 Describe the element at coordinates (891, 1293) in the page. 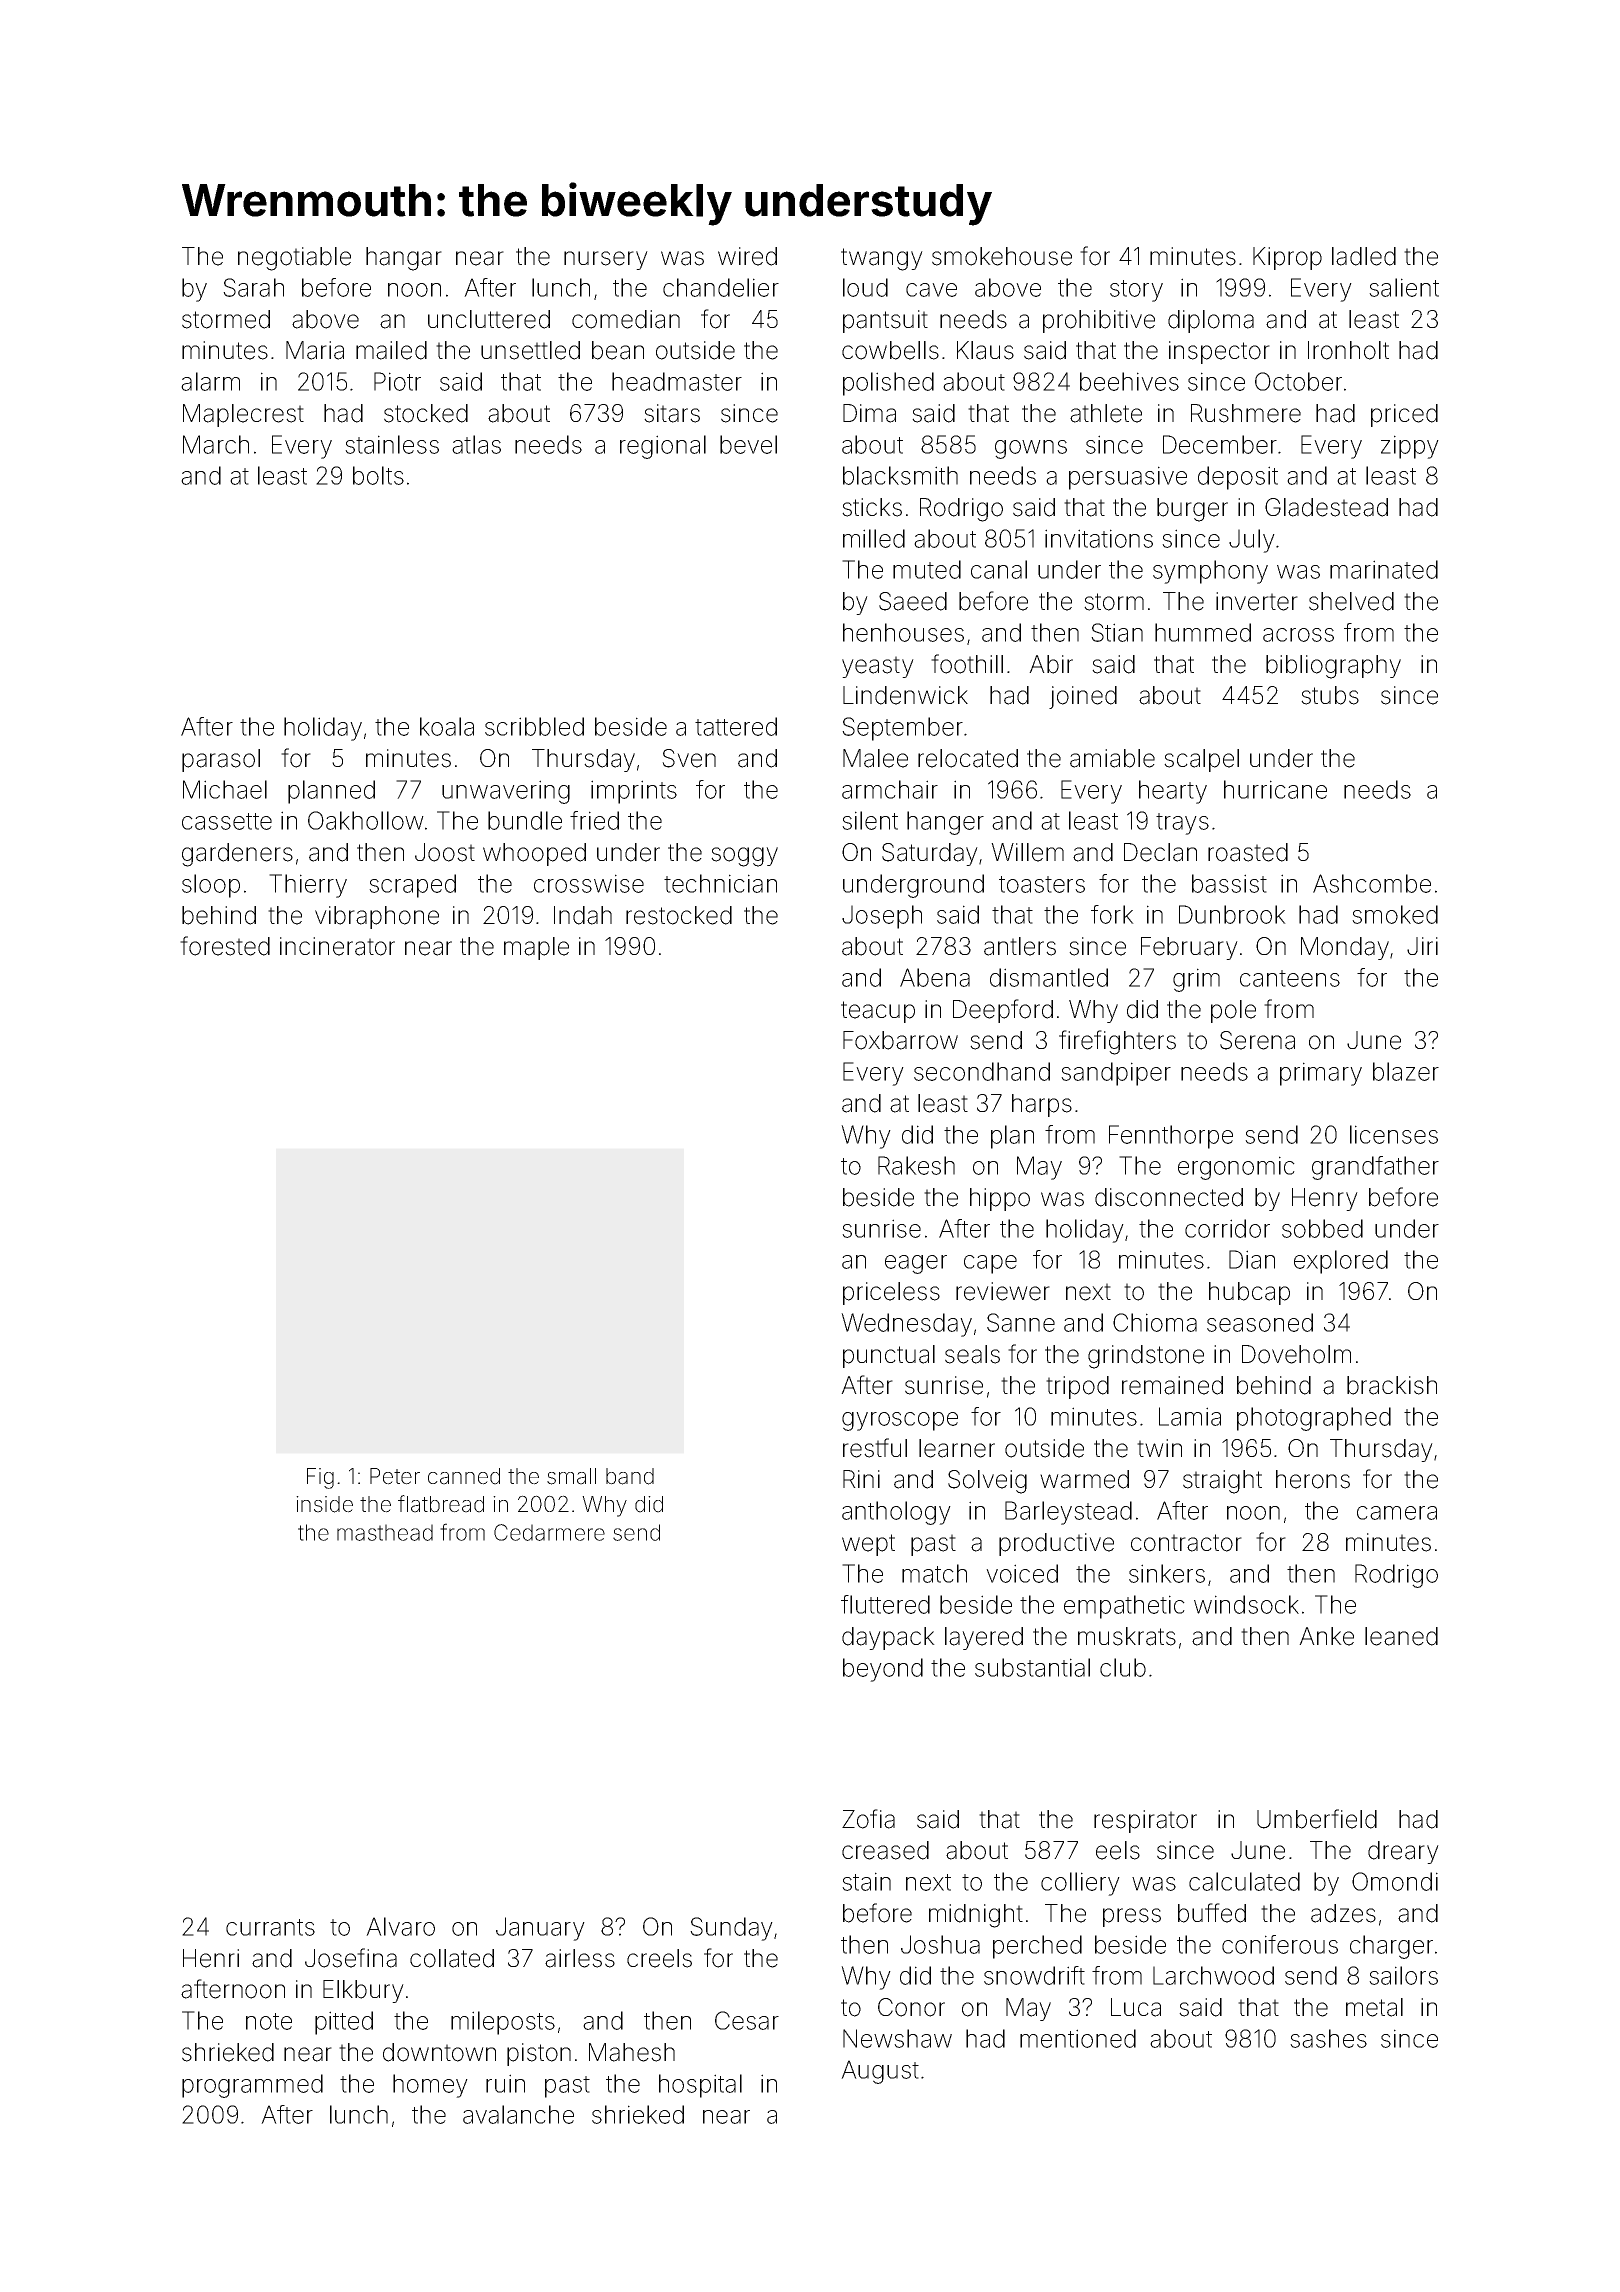

I see `priceless` at that location.
